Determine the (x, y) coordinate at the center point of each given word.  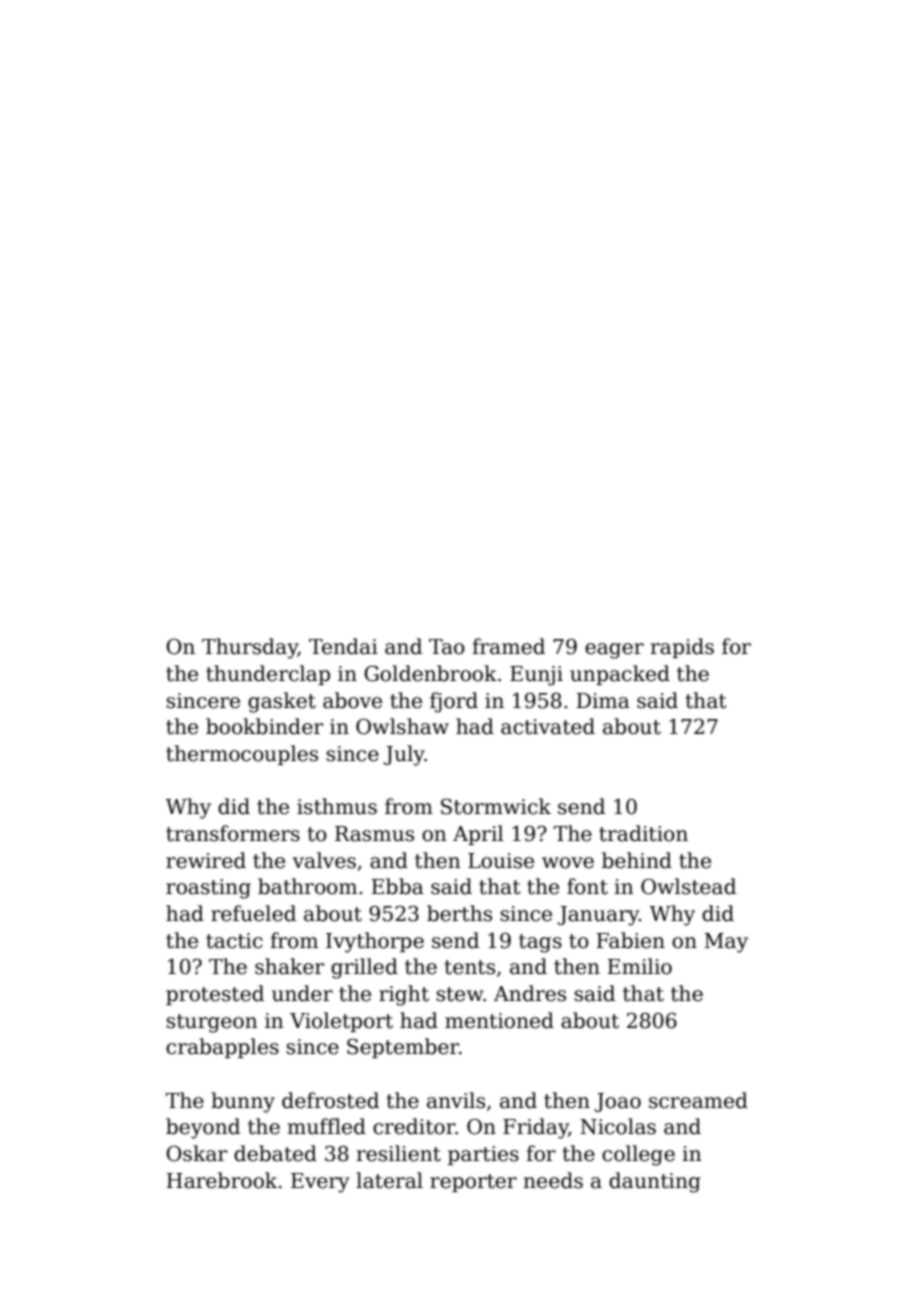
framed (508, 646)
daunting (655, 1182)
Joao (618, 1102)
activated (548, 726)
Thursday (250, 648)
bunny (243, 1102)
